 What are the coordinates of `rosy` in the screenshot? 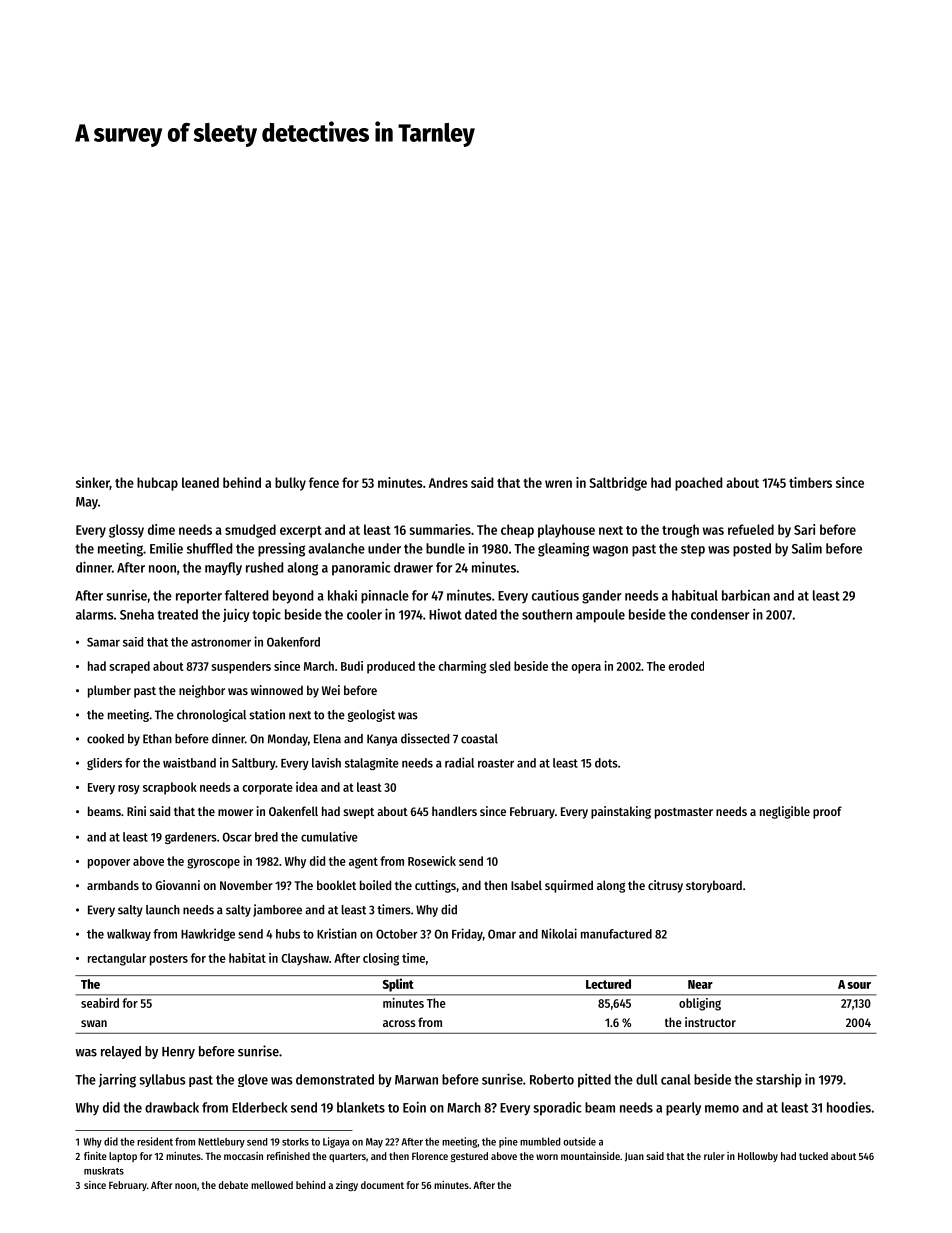 It's located at (129, 790).
